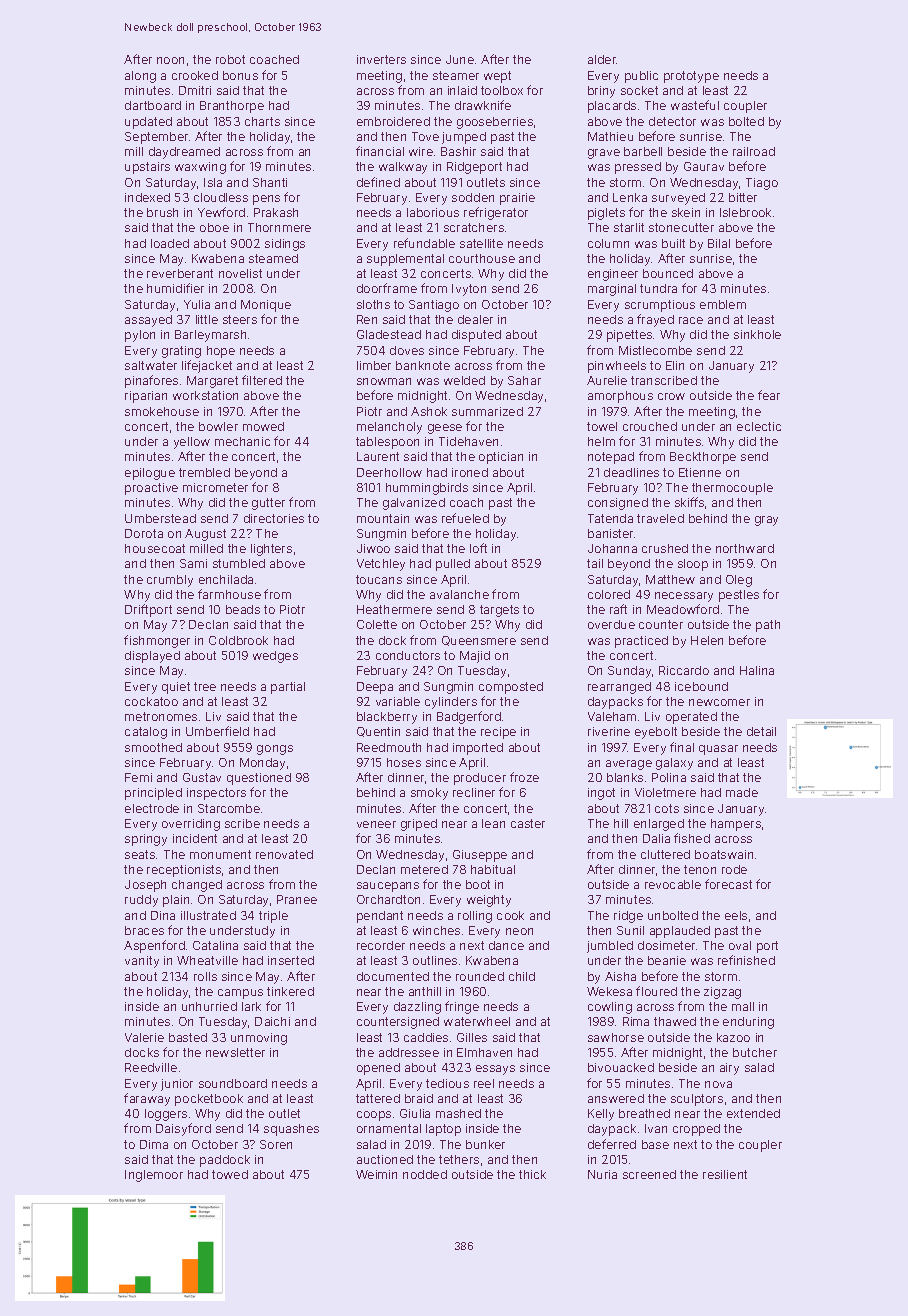 Image resolution: width=908 pixels, height=1316 pixels. Describe the element at coordinates (170, 60) in the image. I see `noon` at that location.
